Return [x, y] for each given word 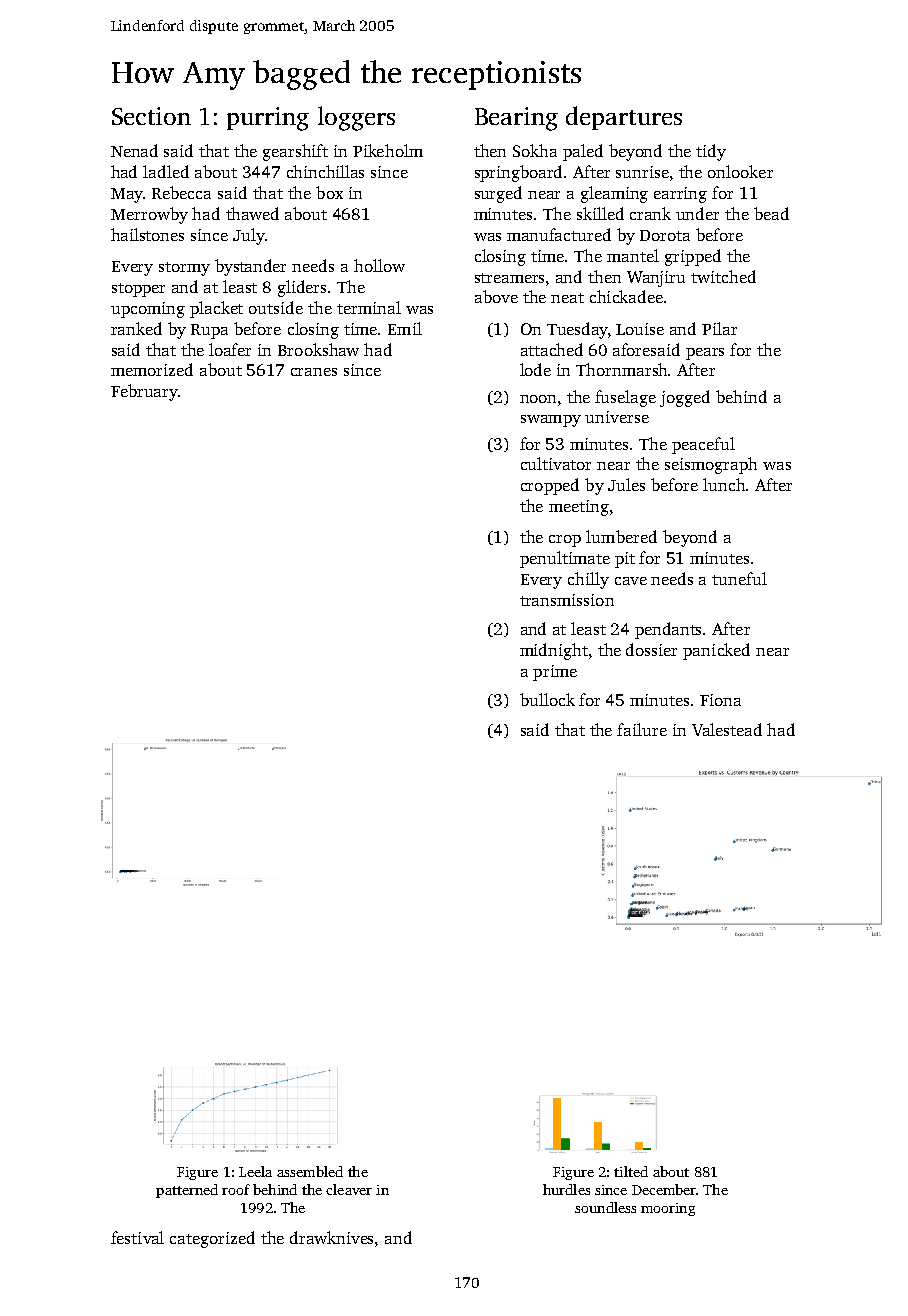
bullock [547, 699]
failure [642, 729]
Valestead [727, 729]
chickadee [626, 296]
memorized [152, 369]
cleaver [349, 1189]
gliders [302, 288]
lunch [724, 484]
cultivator [556, 463]
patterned [187, 1191]
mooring [668, 1209]
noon [538, 399]
